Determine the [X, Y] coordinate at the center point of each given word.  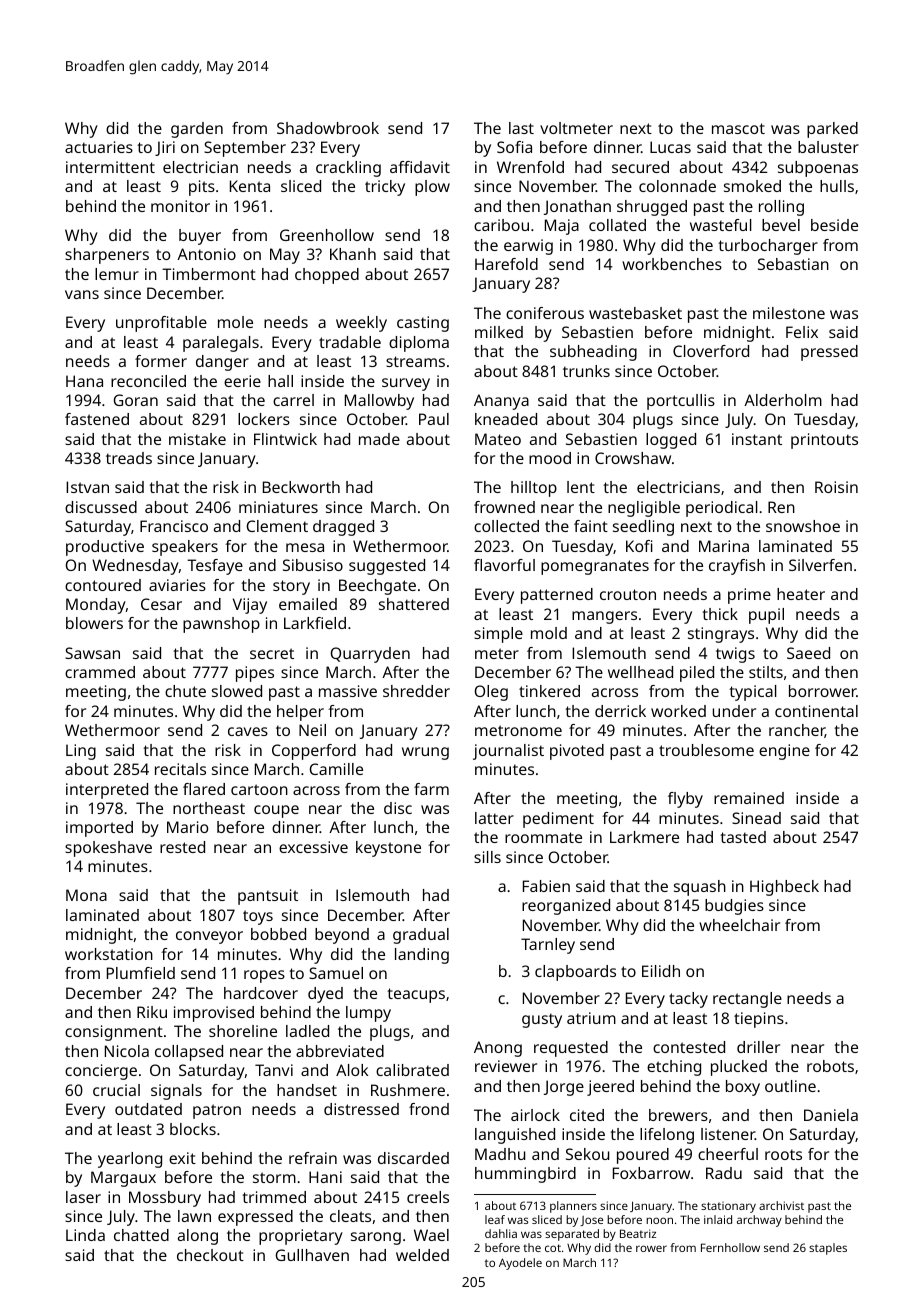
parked [832, 130]
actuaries [99, 147]
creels [428, 1197]
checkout [210, 1255]
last [521, 128]
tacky [688, 1000]
